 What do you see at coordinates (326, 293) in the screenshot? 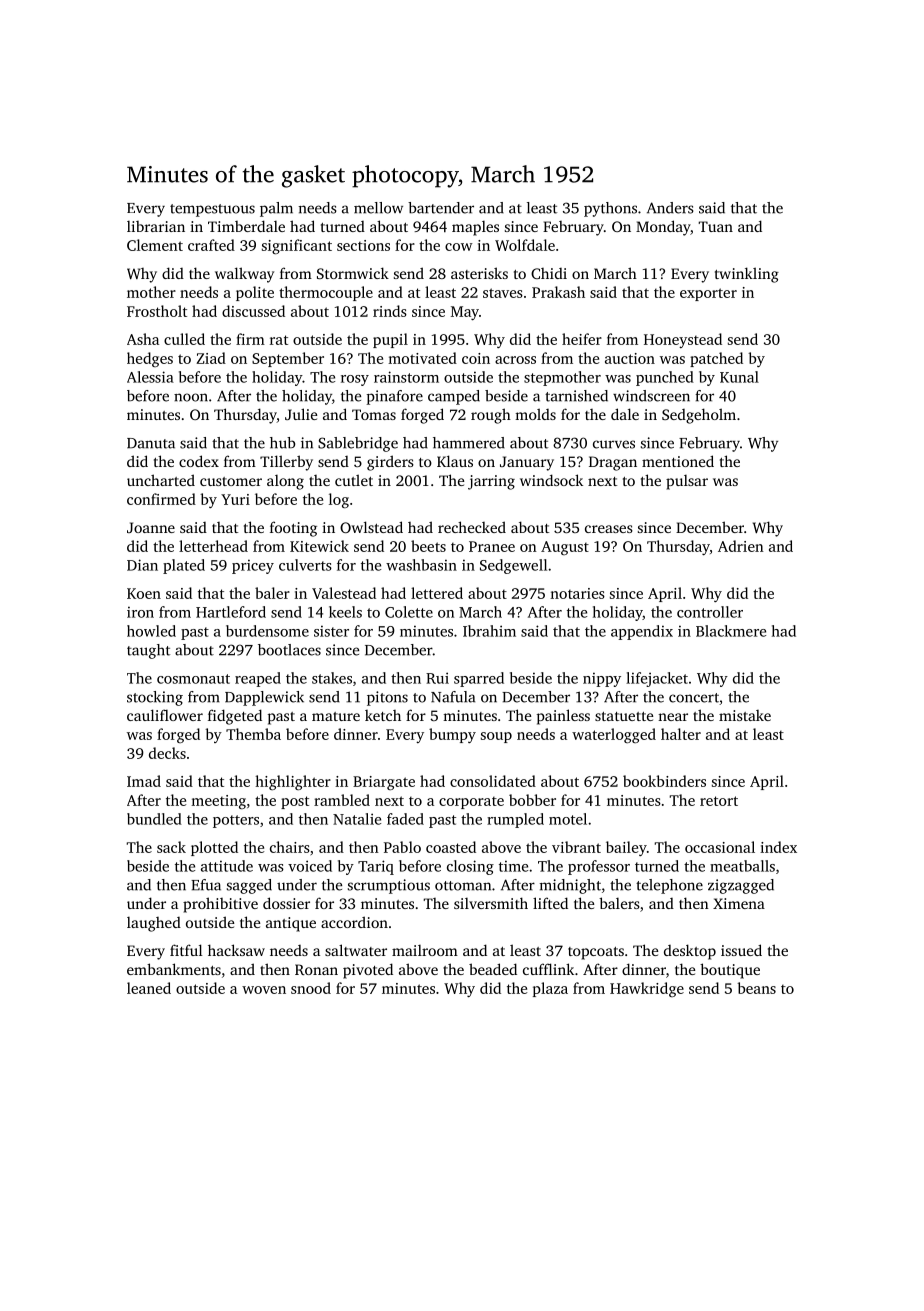
I see `thermocouple` at bounding box center [326, 293].
